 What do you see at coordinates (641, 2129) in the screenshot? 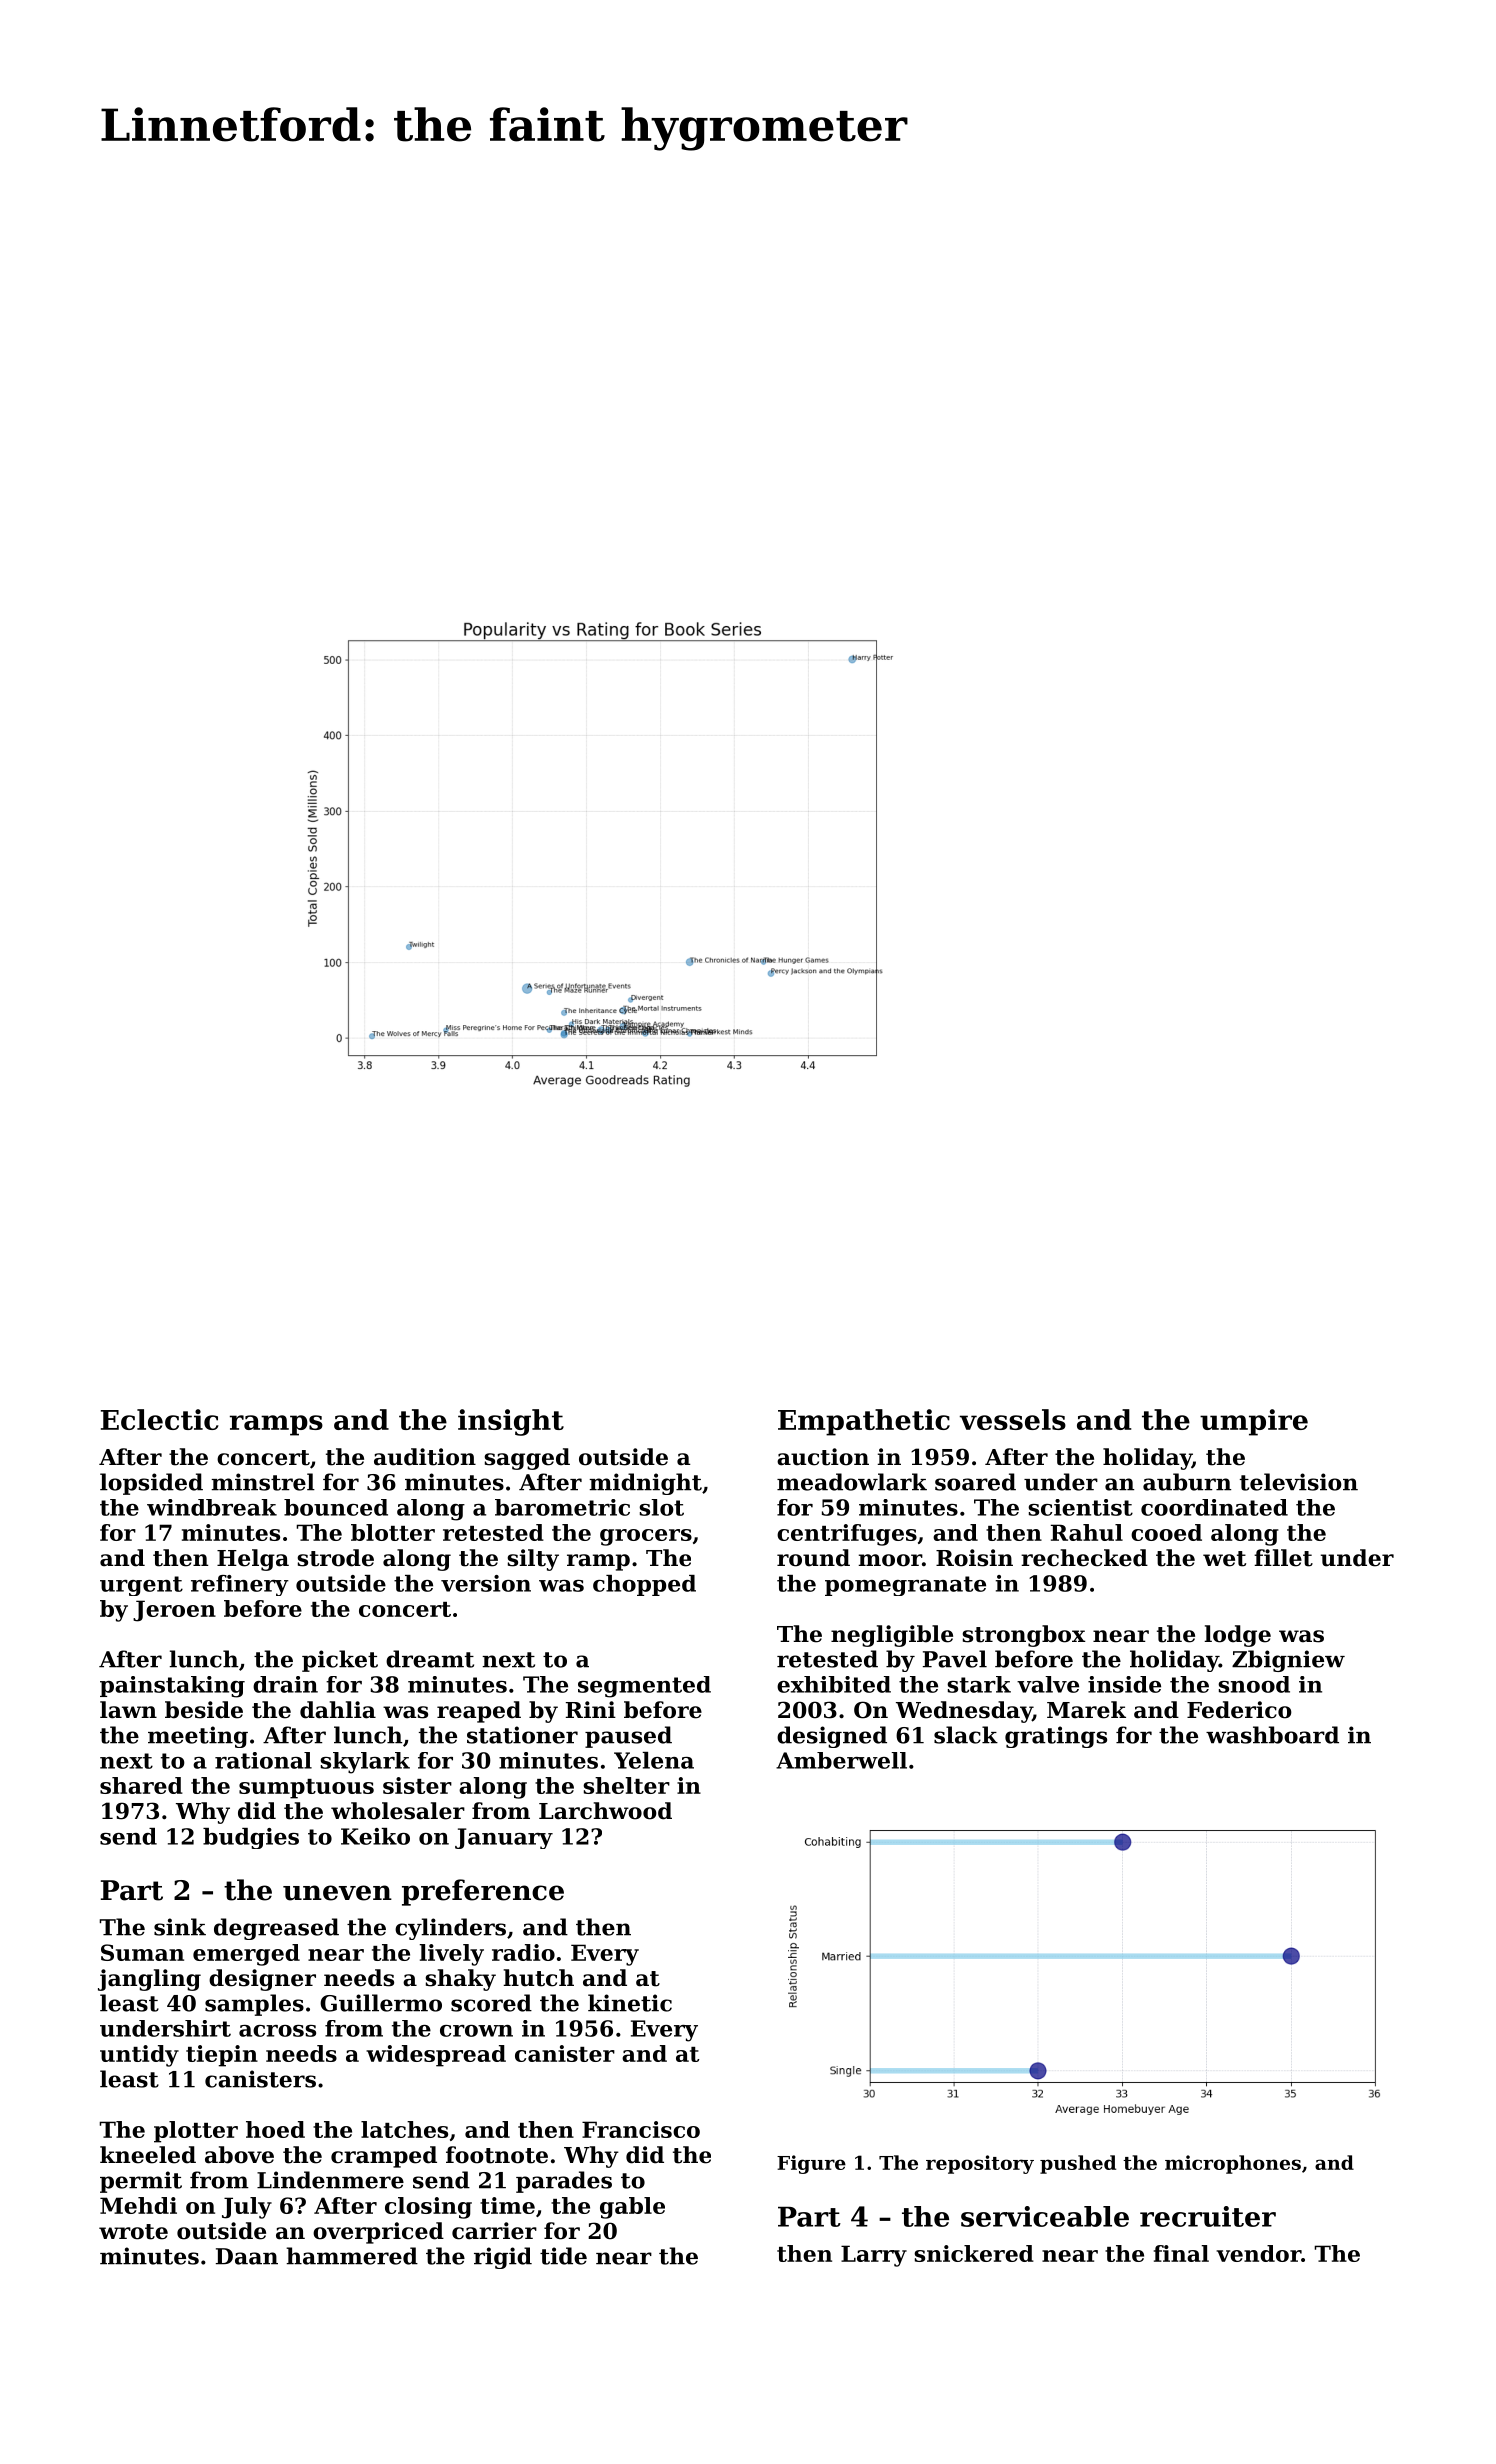
I see `Francisco` at bounding box center [641, 2129].
